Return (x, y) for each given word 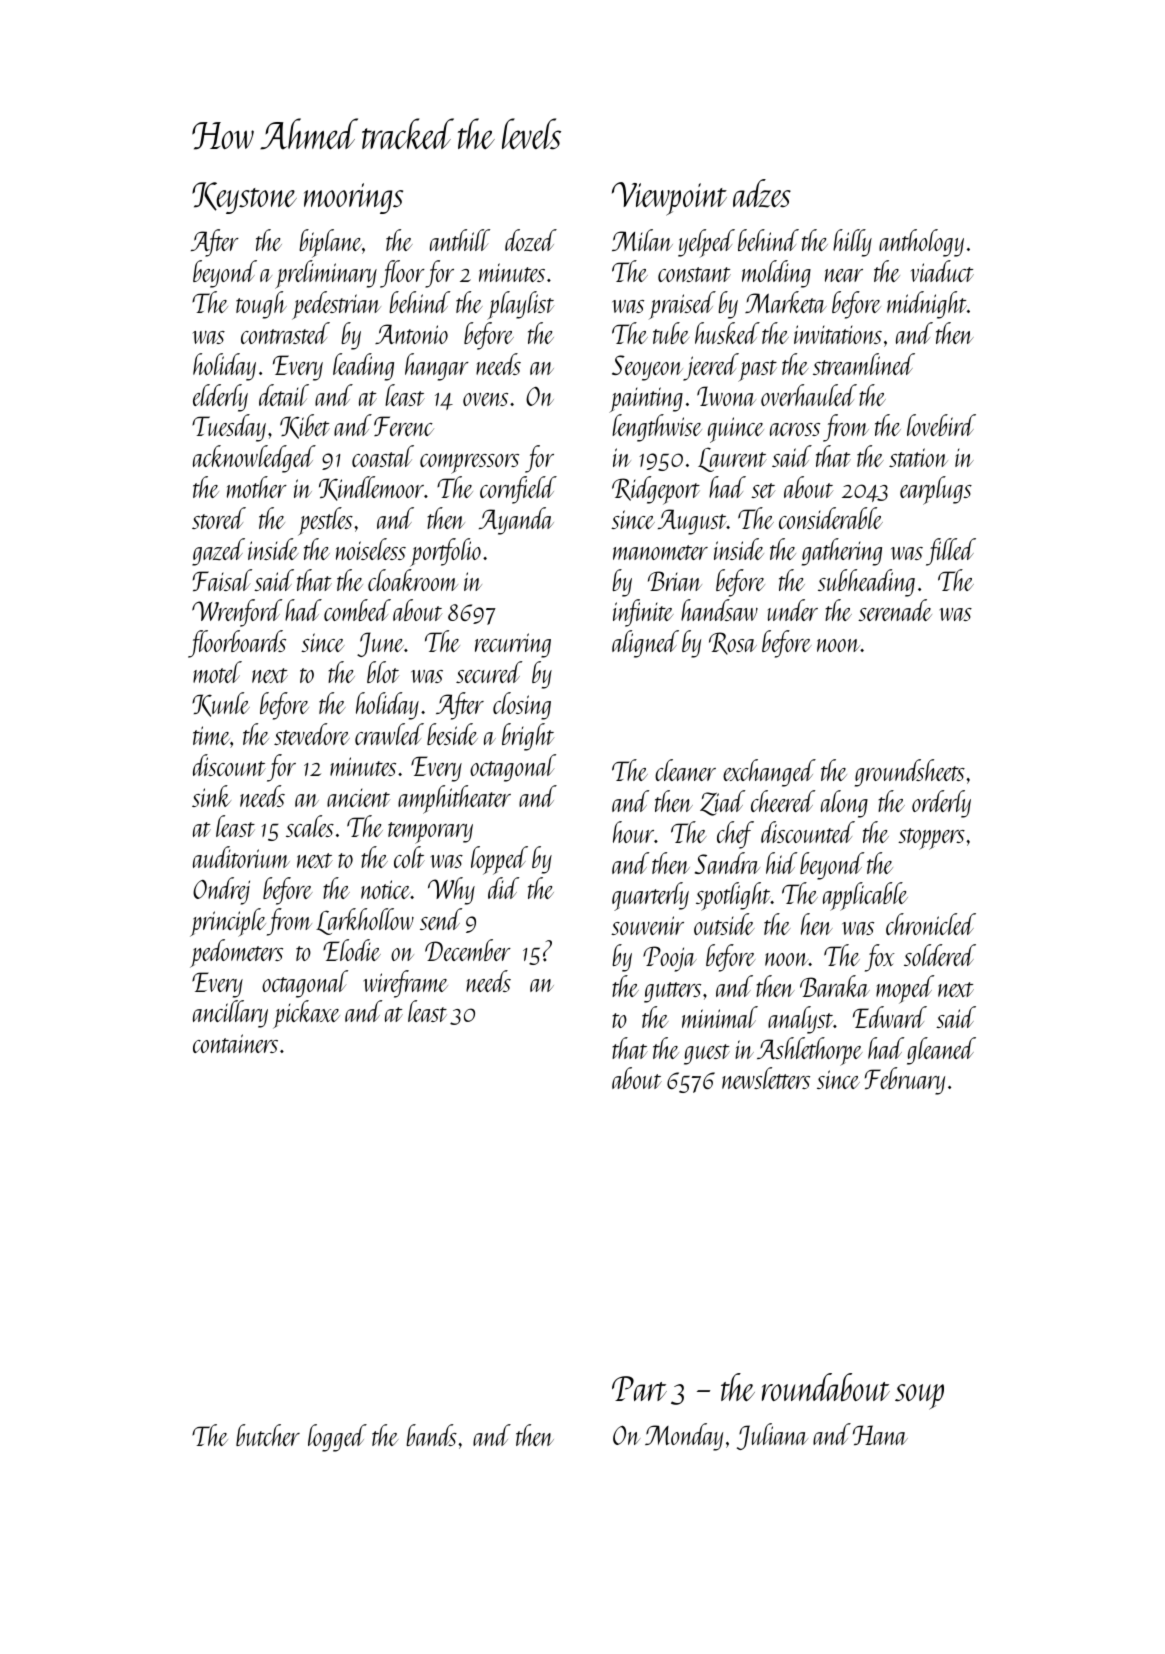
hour (633, 832)
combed (357, 610)
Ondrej (221, 891)
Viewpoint (669, 199)
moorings (353, 198)
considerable (831, 518)
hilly (852, 243)
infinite (643, 613)
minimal (720, 1017)
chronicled (931, 924)
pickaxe (306, 1014)
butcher (268, 1435)
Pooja (670, 959)
